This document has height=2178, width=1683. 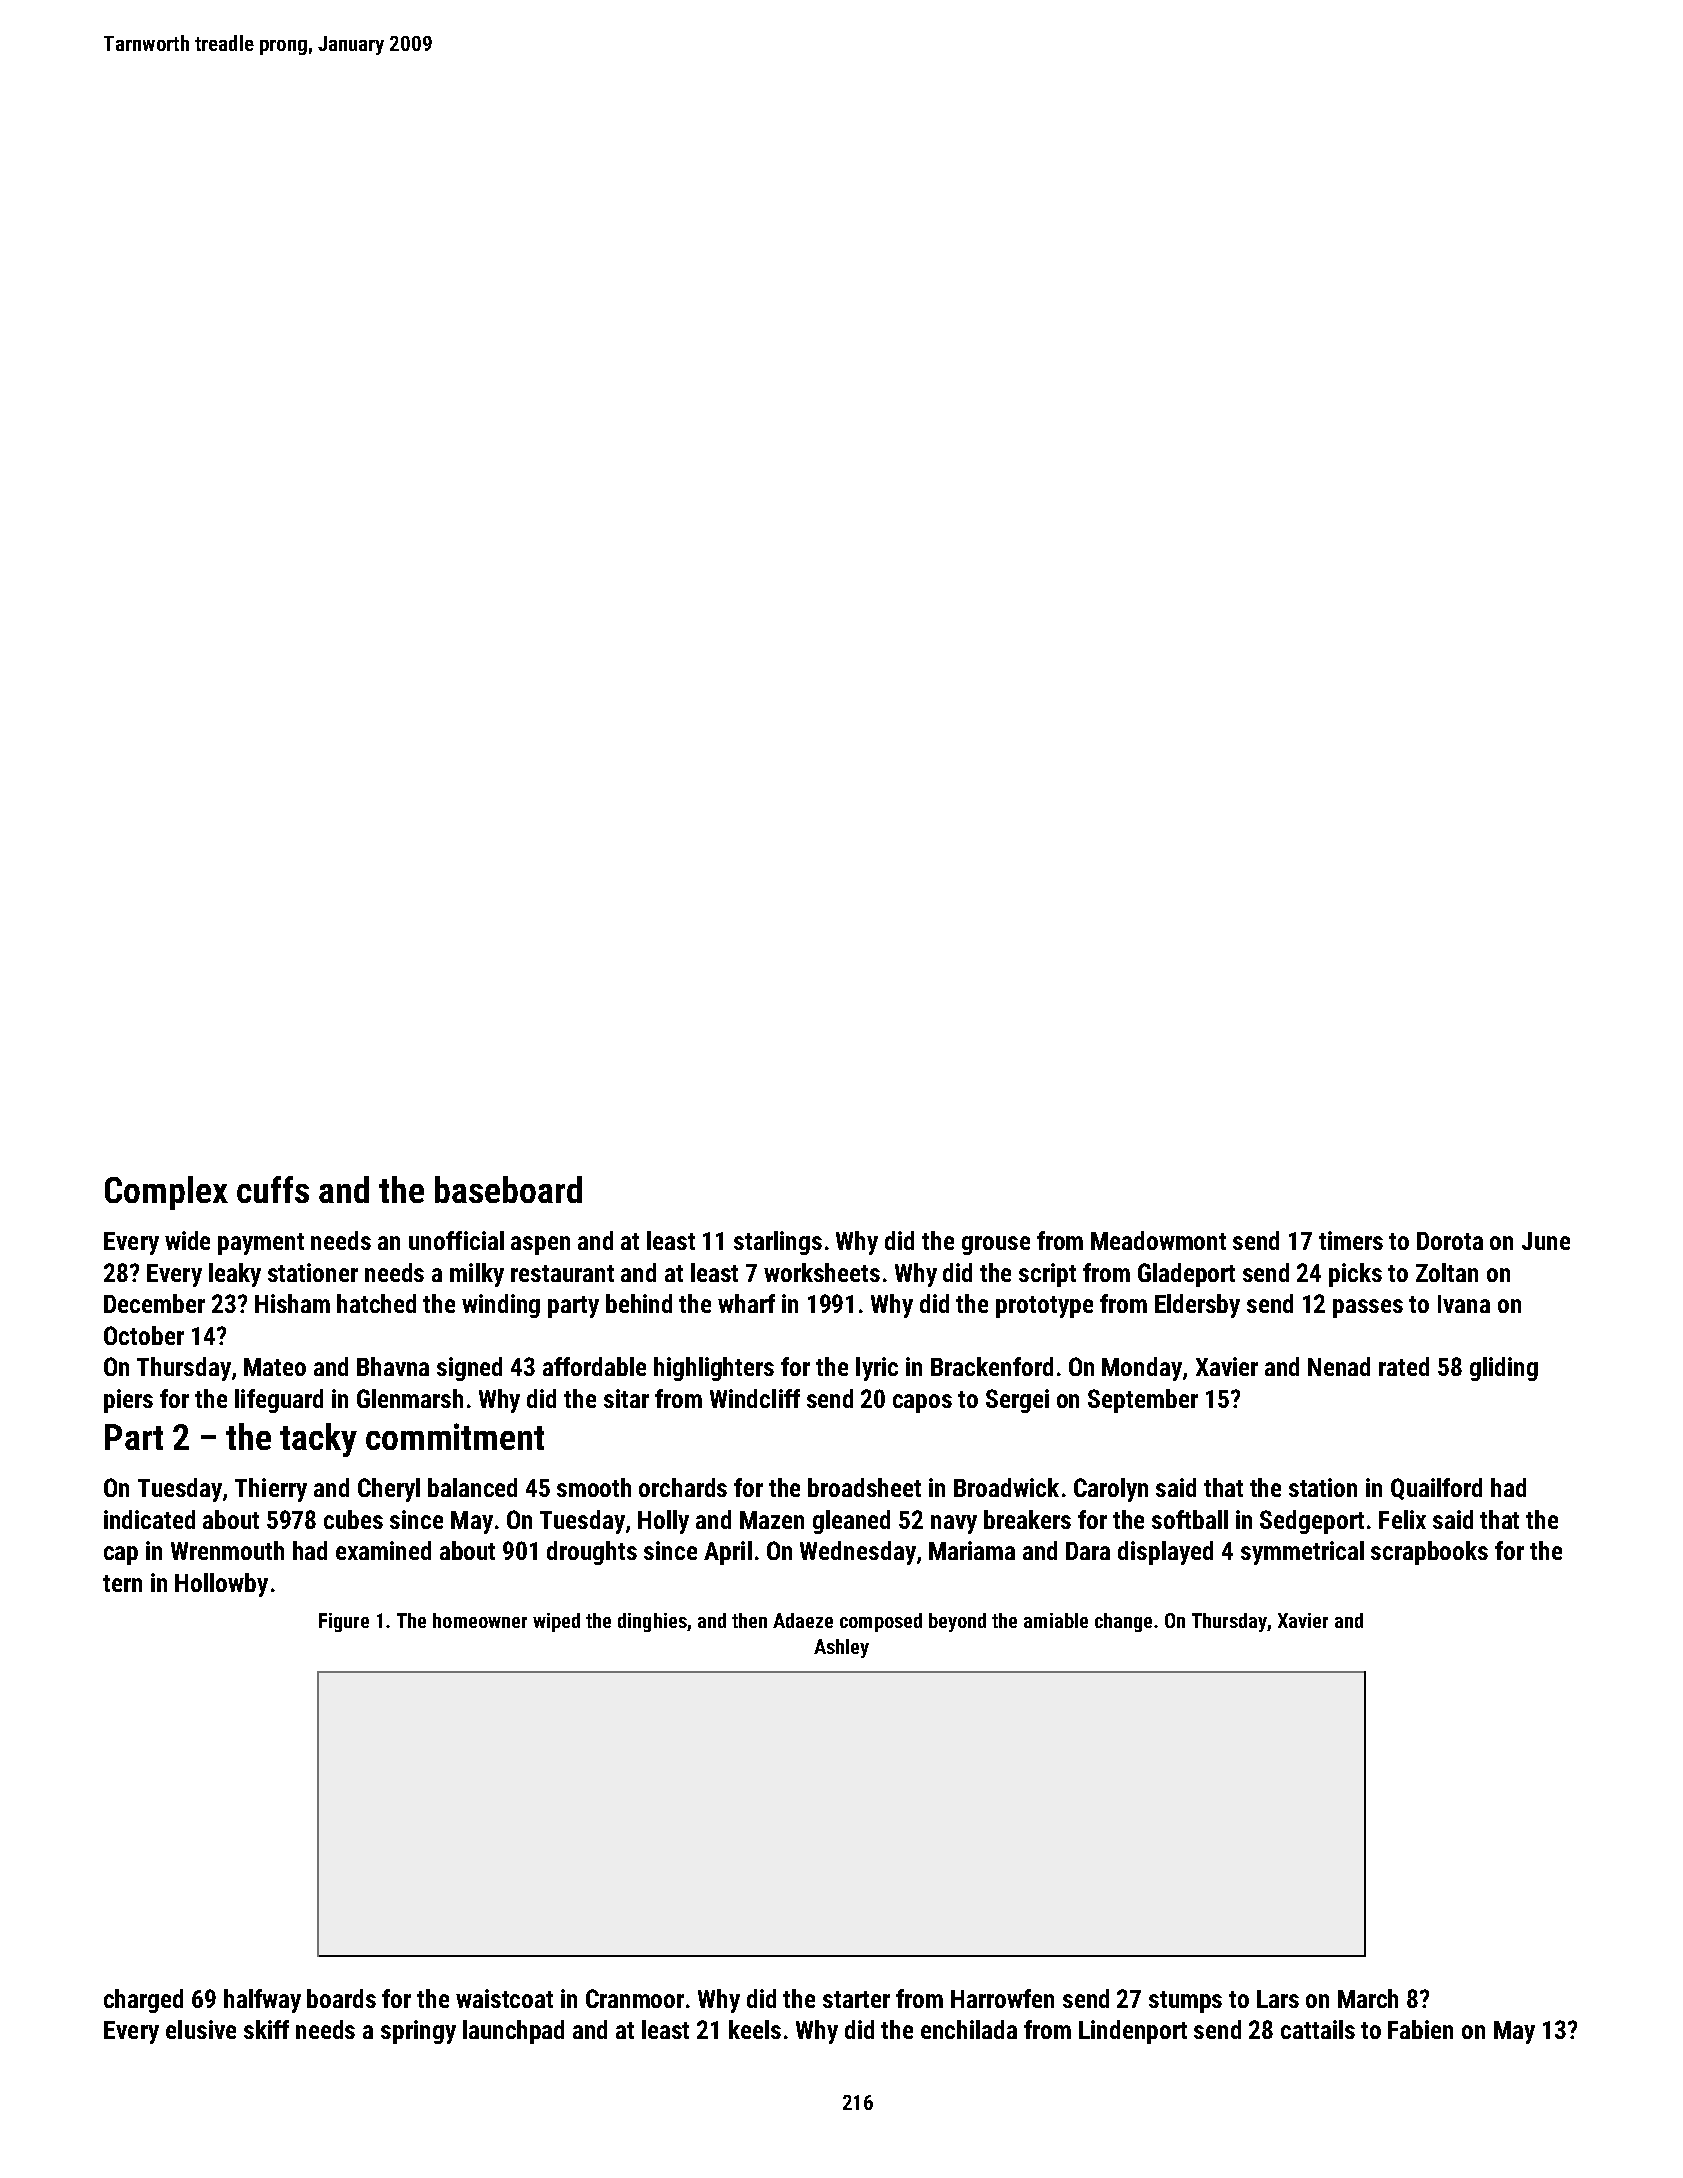 I want to click on keels, so click(x=755, y=2029).
